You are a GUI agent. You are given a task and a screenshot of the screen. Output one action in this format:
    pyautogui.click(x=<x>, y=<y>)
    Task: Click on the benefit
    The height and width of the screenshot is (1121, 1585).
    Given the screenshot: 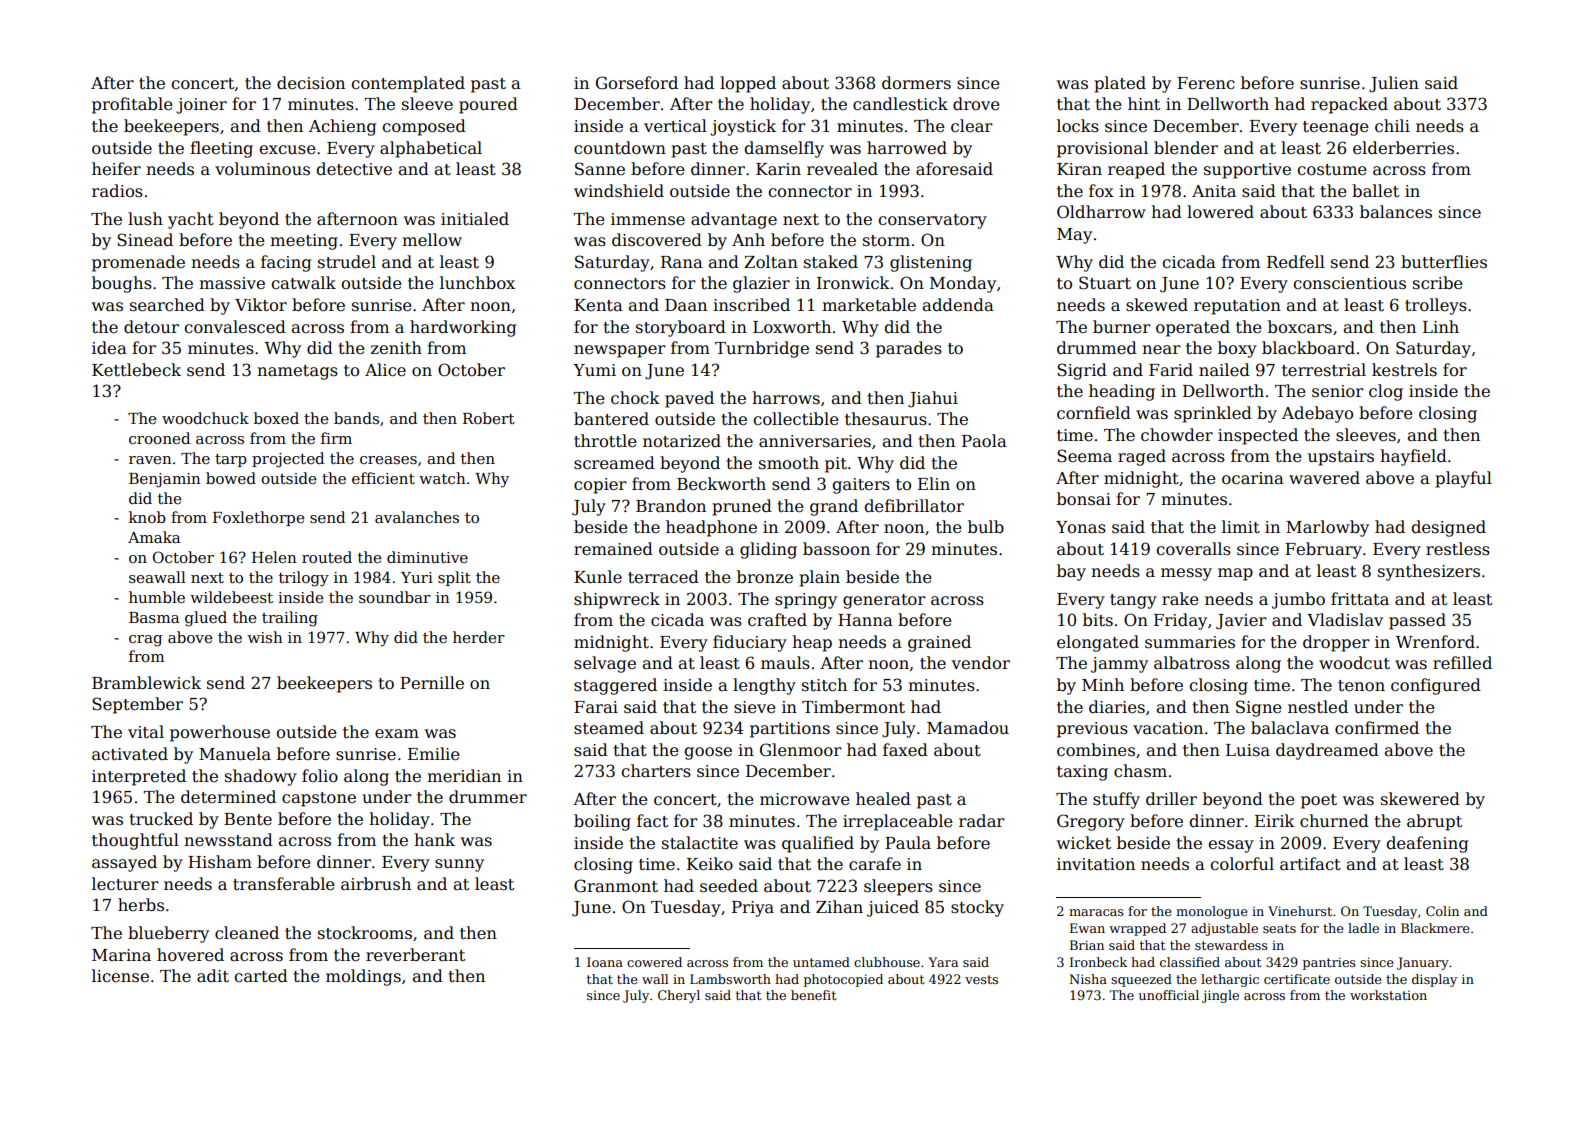 What is the action you would take?
    pyautogui.click(x=813, y=995)
